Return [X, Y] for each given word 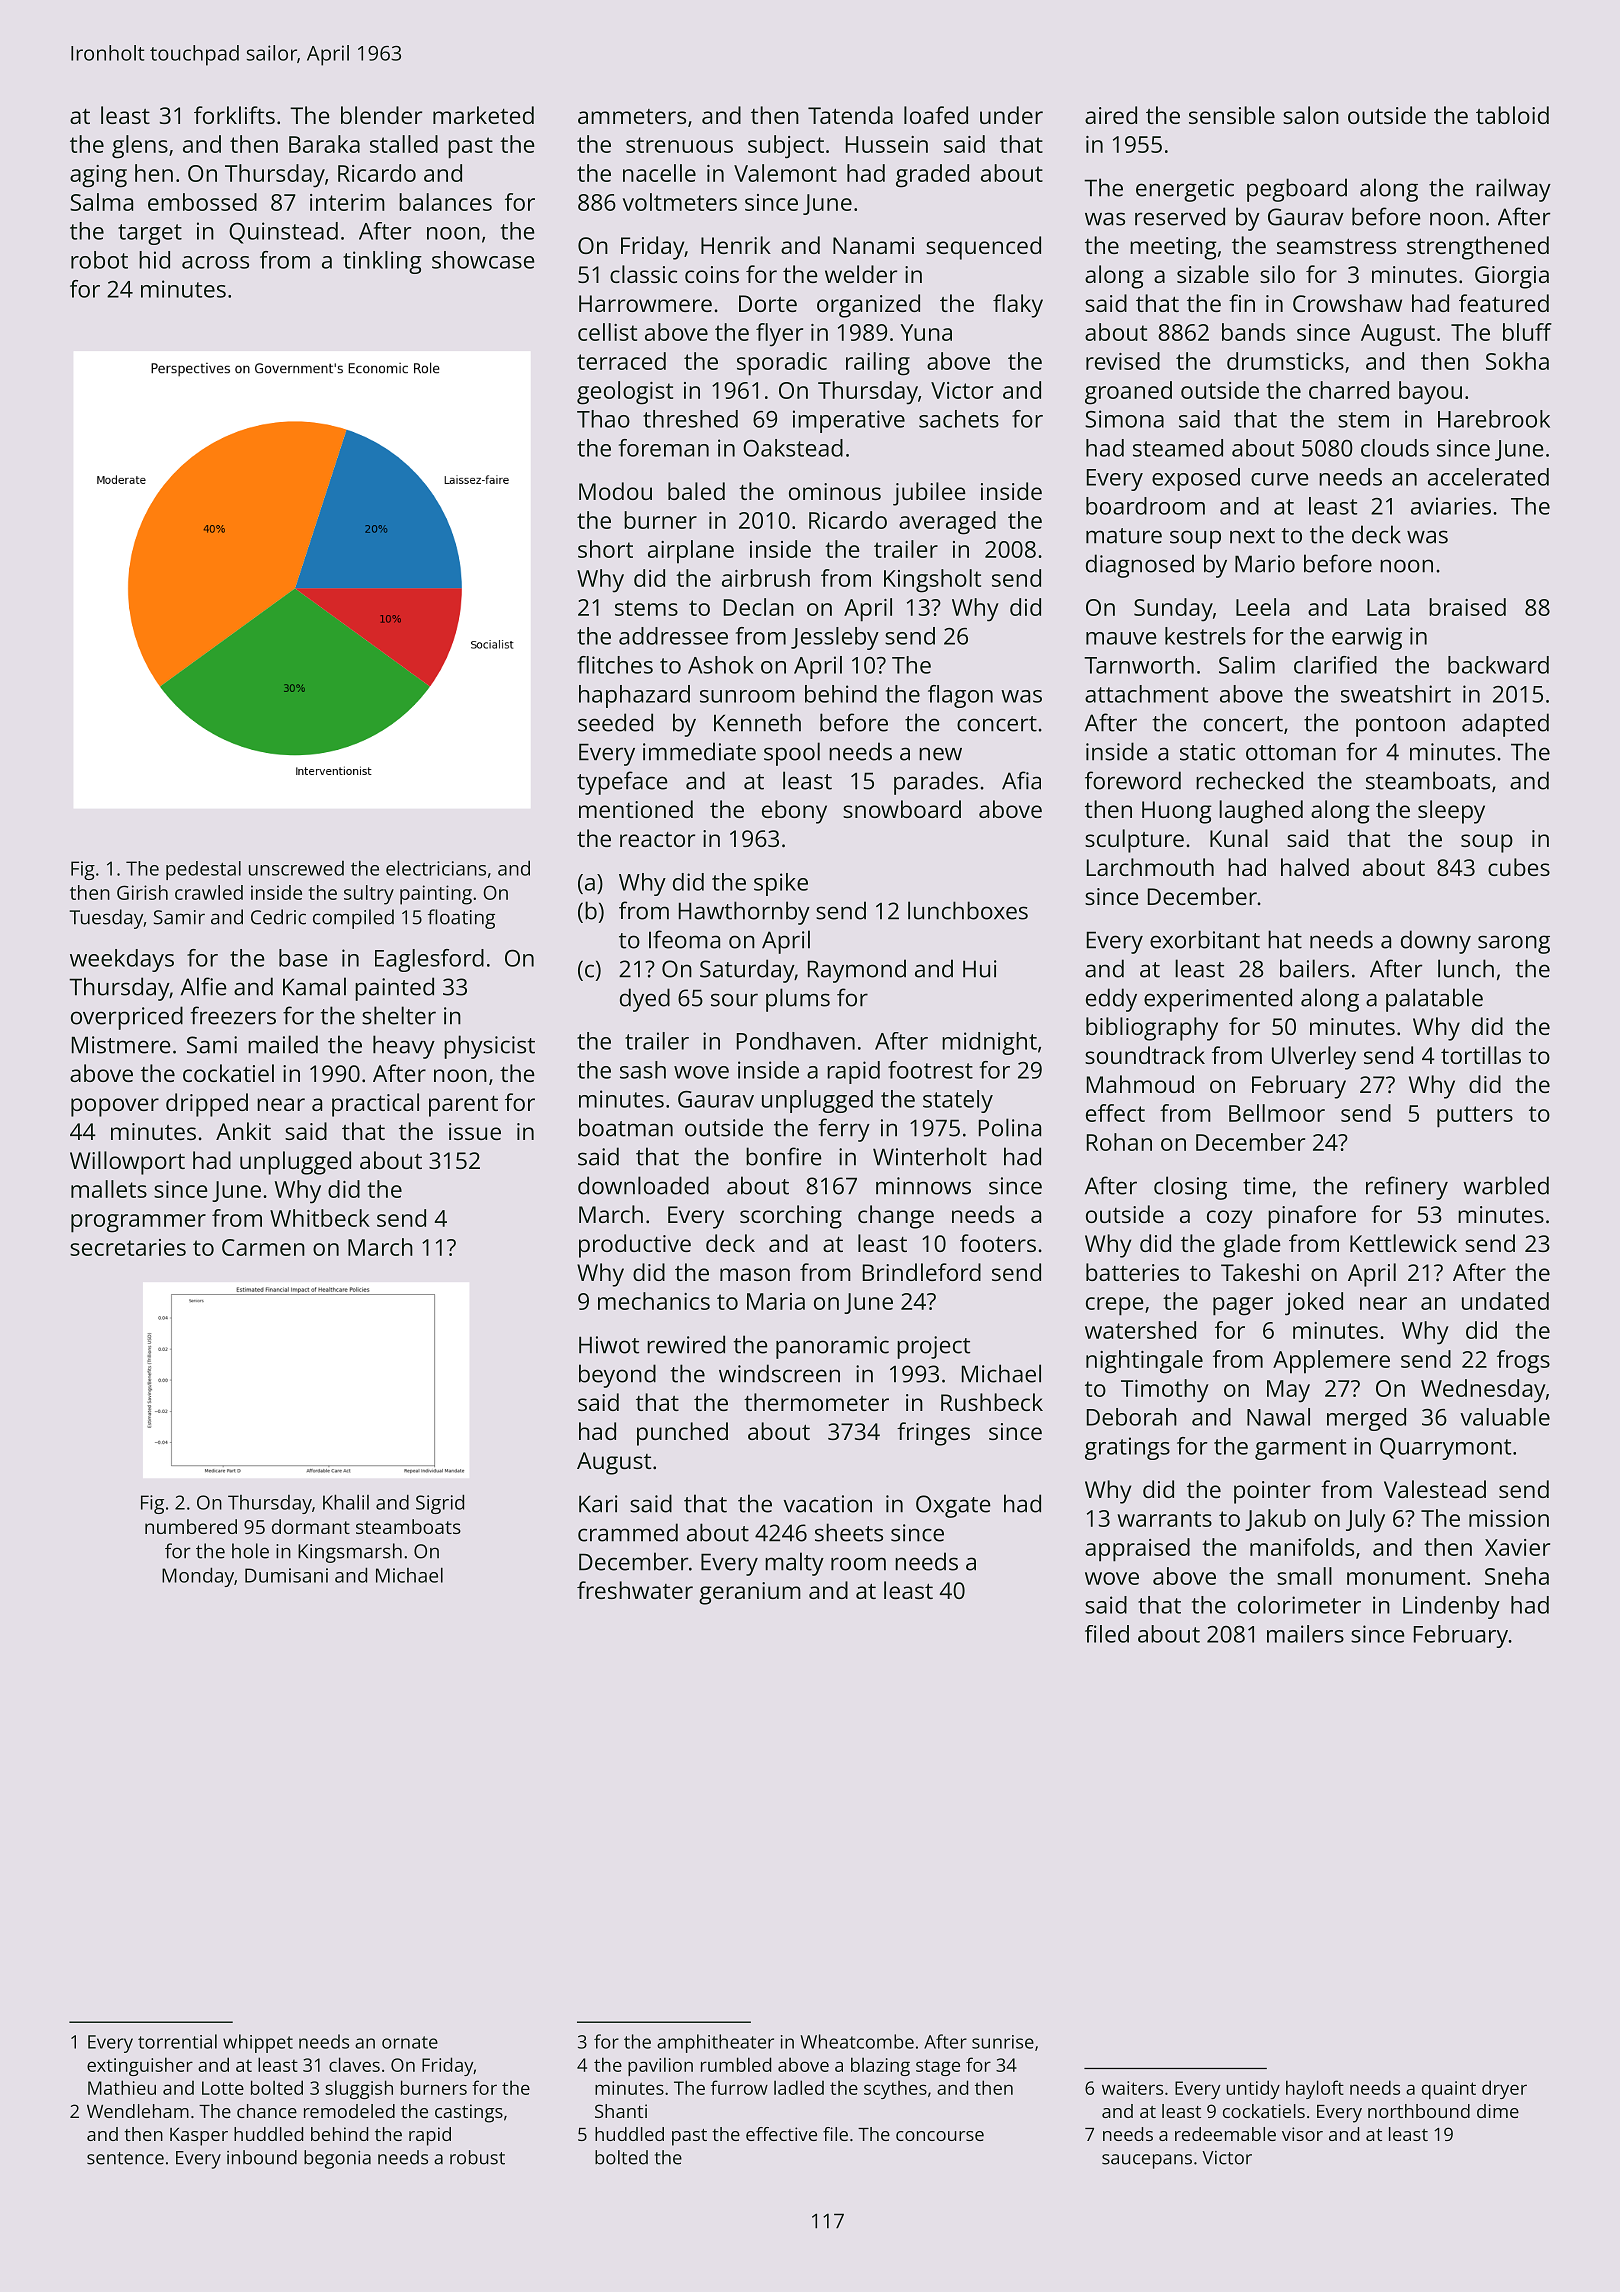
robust [477, 2157]
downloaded [643, 1185]
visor [1302, 2134]
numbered [191, 1526]
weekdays [122, 960]
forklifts [234, 115]
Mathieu [122, 2087]
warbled [1506, 1185]
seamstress [1336, 246]
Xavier [1517, 1547]
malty [794, 1564]
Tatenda [850, 115]
